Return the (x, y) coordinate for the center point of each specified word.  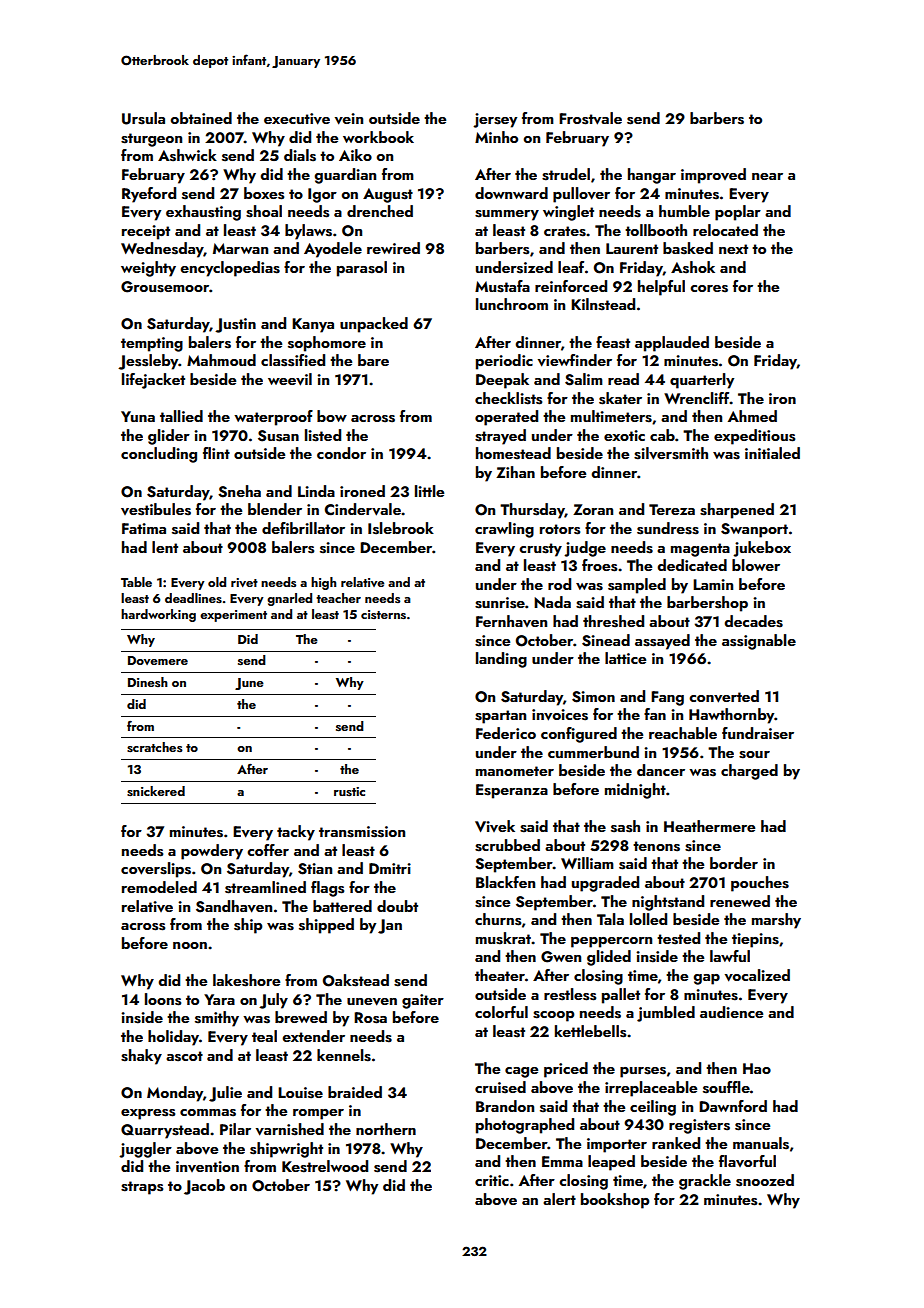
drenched (380, 211)
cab (662, 435)
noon (190, 945)
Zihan (515, 472)
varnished (290, 1129)
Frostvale (590, 118)
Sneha (239, 491)
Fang (667, 698)
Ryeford (149, 195)
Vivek (495, 826)
